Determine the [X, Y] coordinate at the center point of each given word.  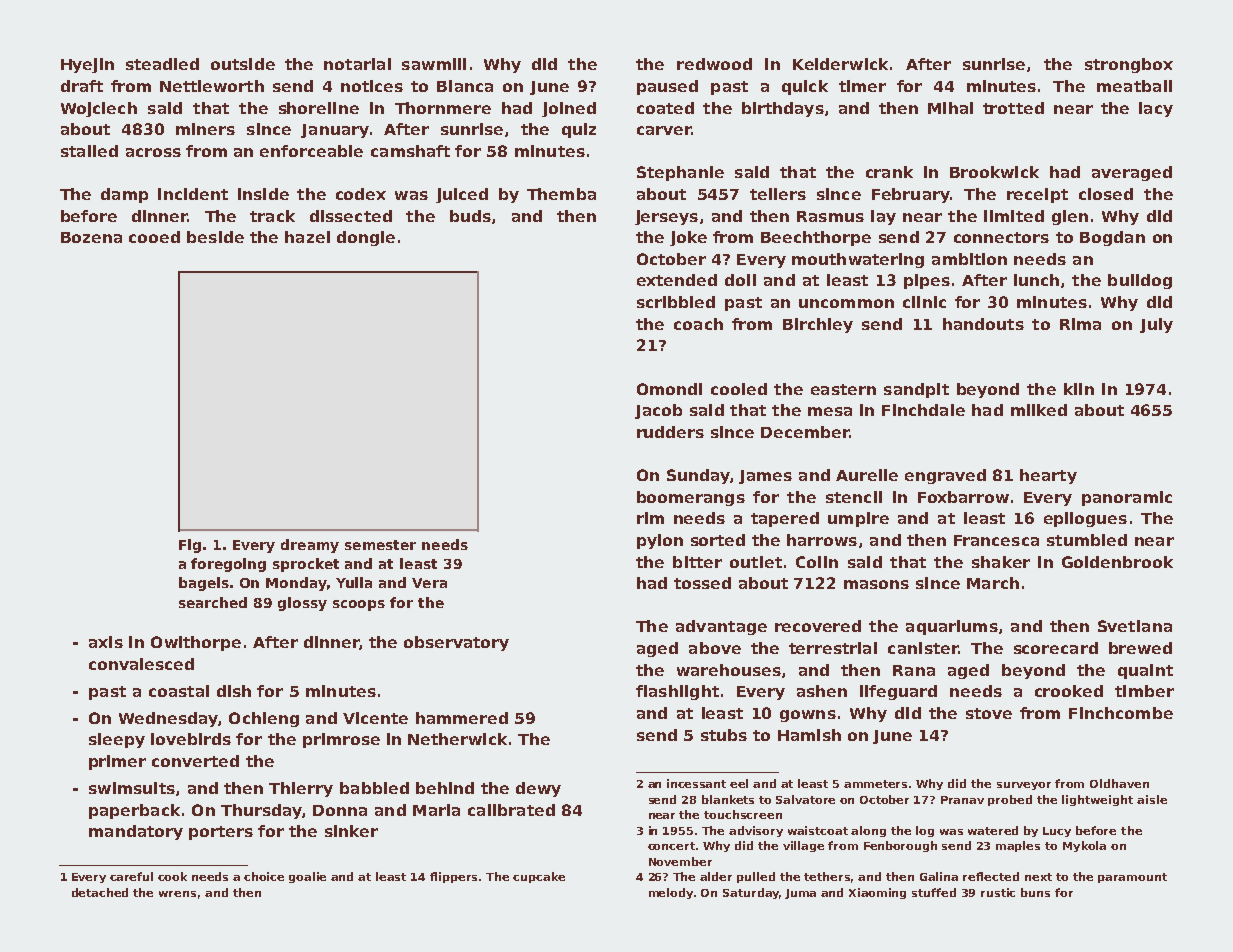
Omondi [669, 389]
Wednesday [168, 719]
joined [569, 109]
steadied [162, 64]
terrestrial [833, 648]
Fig [190, 546]
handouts [983, 324]
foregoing [228, 565]
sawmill [434, 64]
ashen [822, 691]
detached [100, 892]
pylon [660, 541]
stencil [854, 497]
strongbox [1129, 65]
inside [263, 194]
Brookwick [994, 172]
